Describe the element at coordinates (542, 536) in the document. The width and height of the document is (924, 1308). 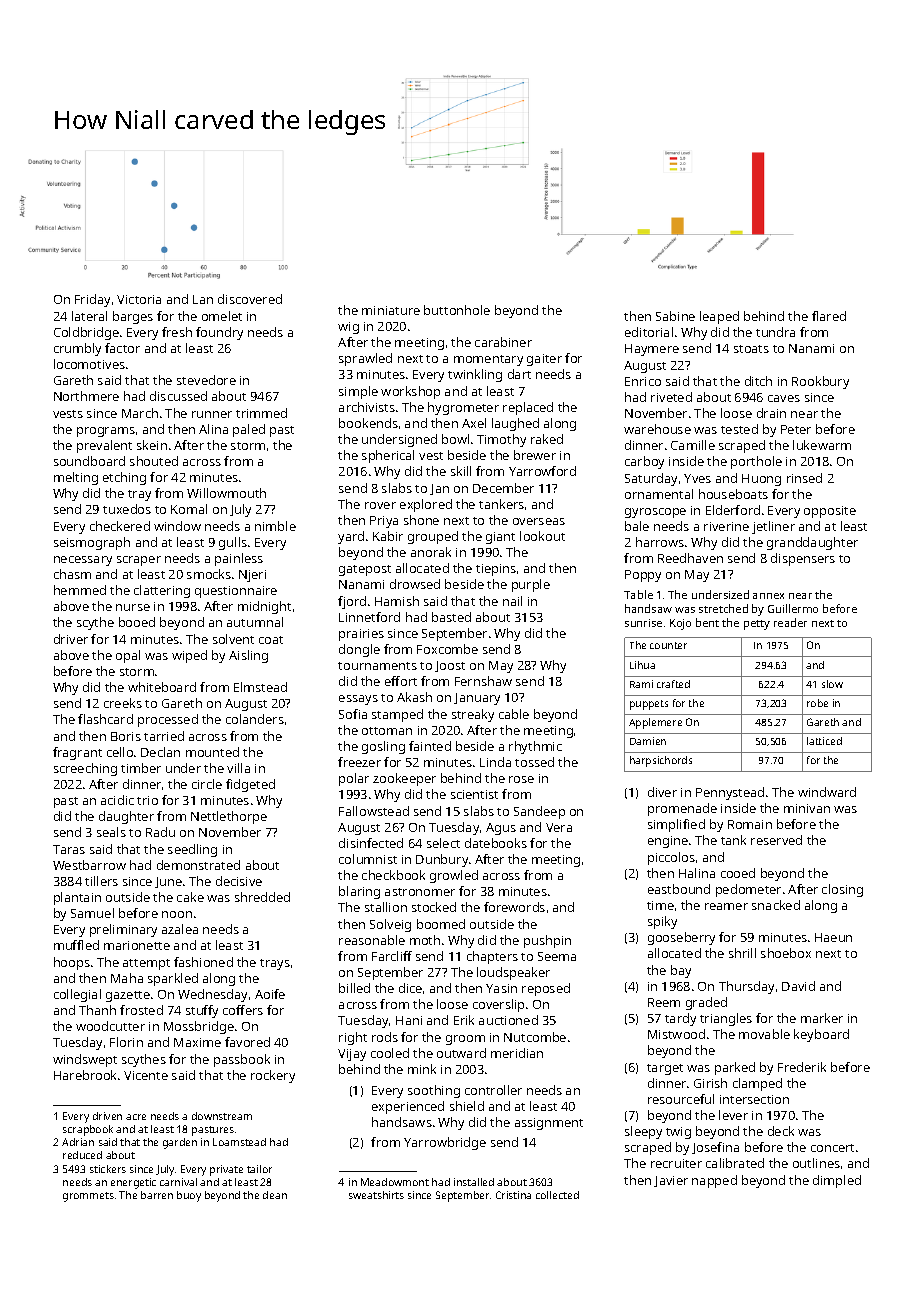
I see `lookout` at that location.
